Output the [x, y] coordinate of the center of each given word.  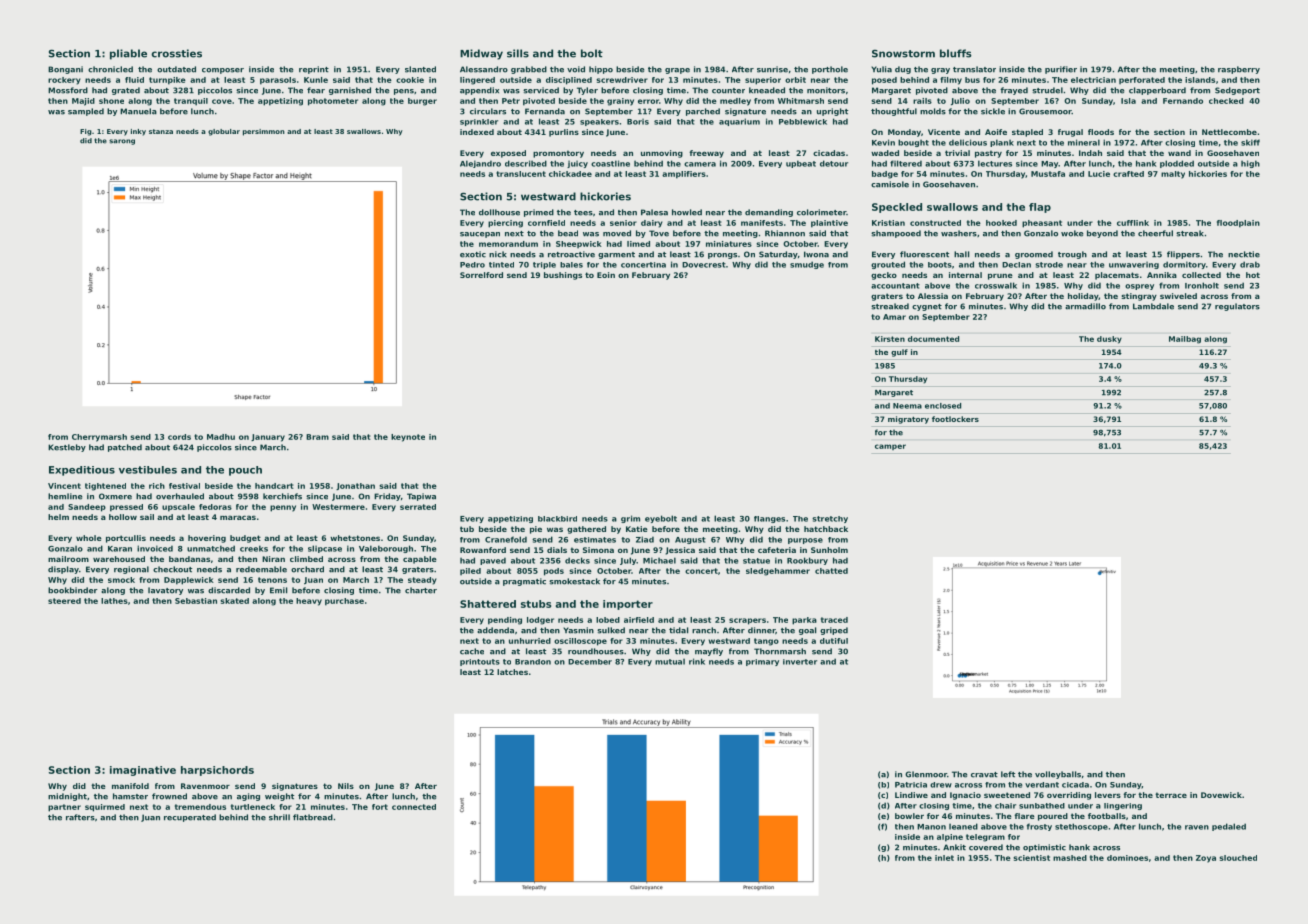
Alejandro [480, 164]
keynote [408, 438]
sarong [122, 142]
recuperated [190, 818]
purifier [1061, 70]
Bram [317, 437]
